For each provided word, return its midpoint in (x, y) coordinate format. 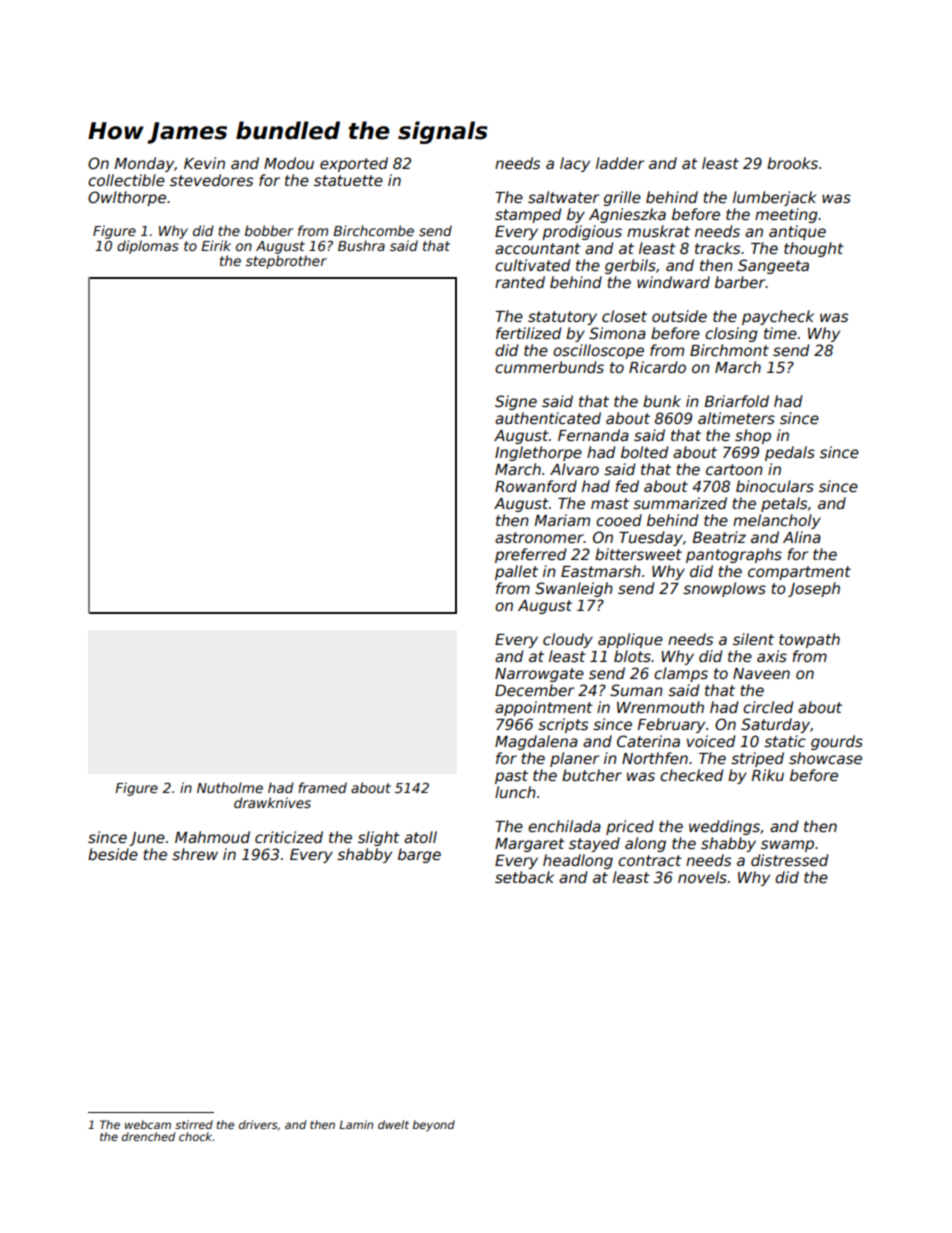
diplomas (148, 247)
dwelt (393, 1124)
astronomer (539, 537)
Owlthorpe (127, 198)
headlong (578, 861)
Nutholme (230, 787)
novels (702, 877)
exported (354, 164)
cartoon (734, 469)
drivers (258, 1124)
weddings (724, 827)
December (534, 690)
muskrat (658, 231)
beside (113, 854)
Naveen (761, 673)
